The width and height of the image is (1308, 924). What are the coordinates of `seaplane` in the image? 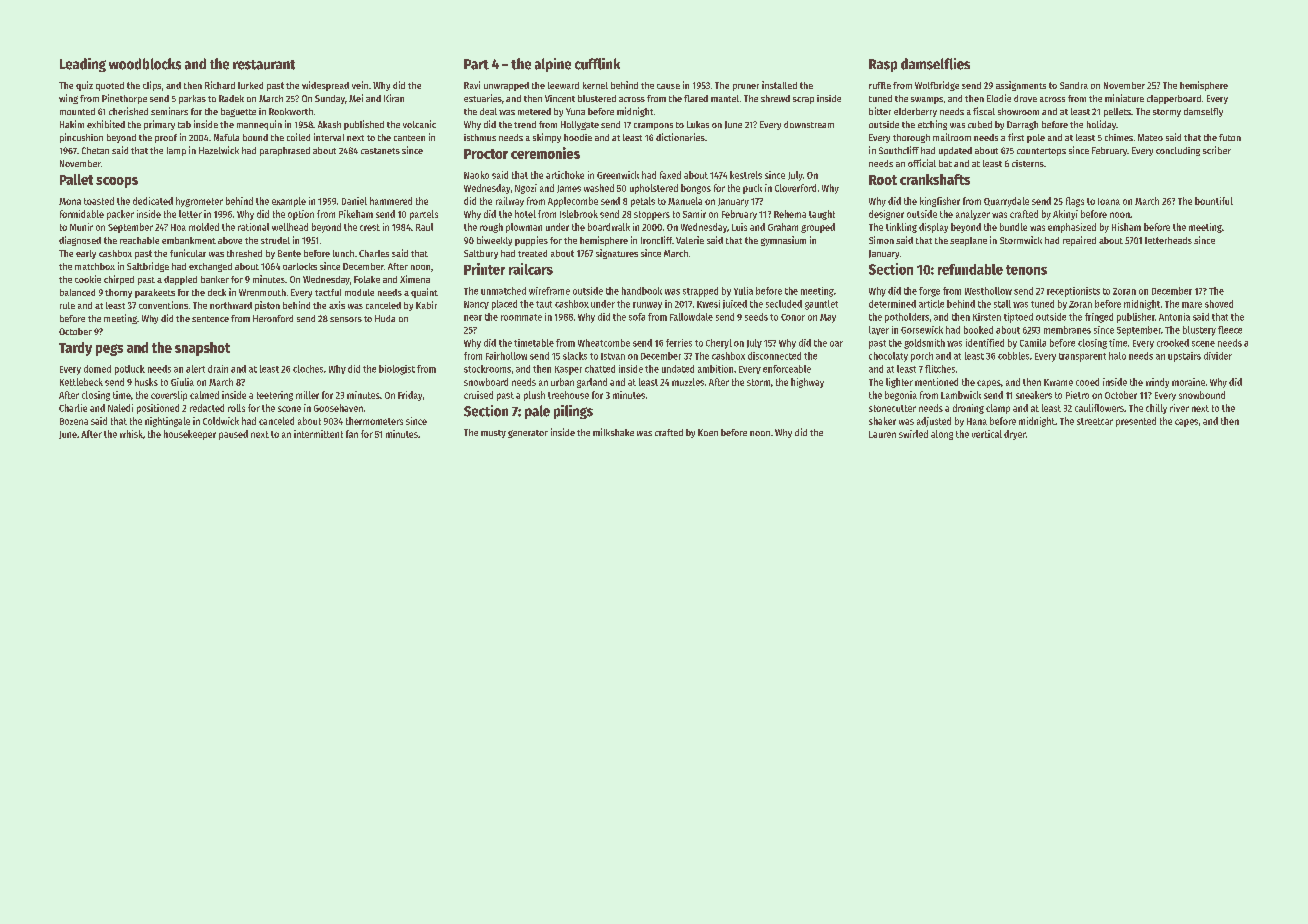 It's located at (968, 241).
